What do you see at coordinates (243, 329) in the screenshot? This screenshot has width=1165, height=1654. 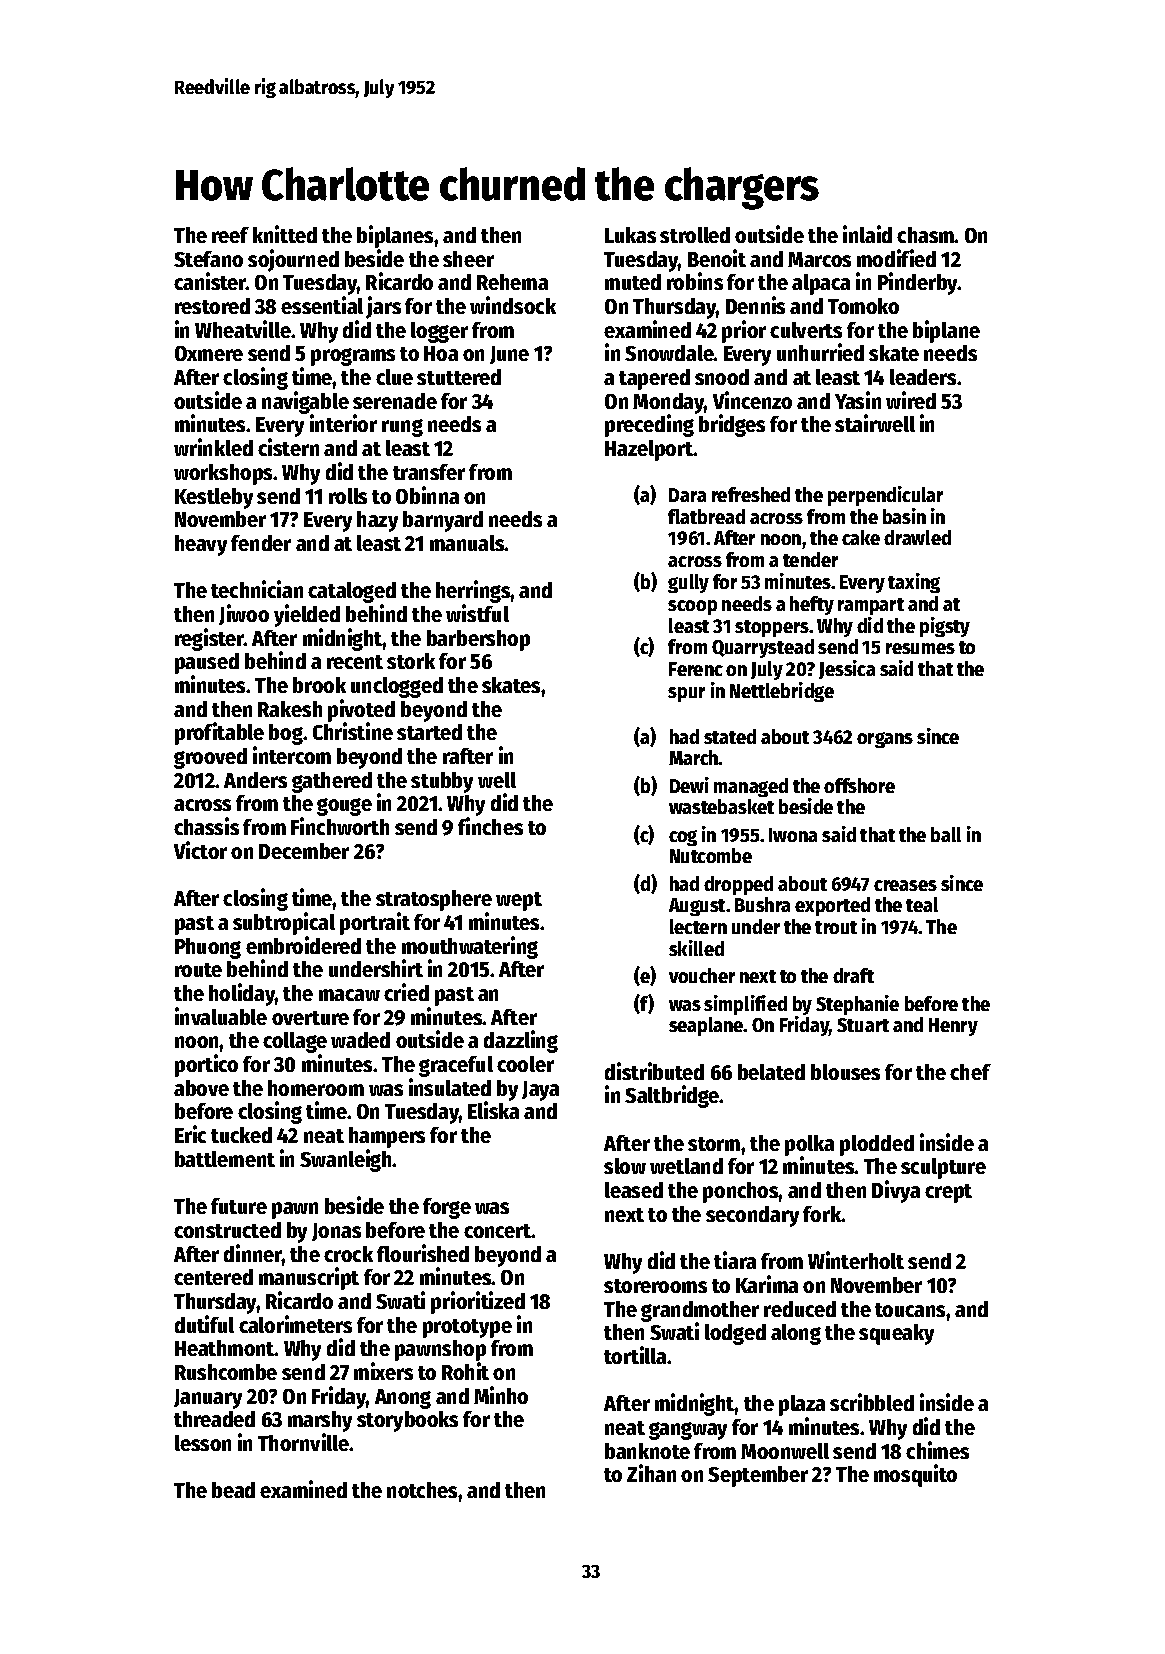 I see `Wheatville` at bounding box center [243, 329].
